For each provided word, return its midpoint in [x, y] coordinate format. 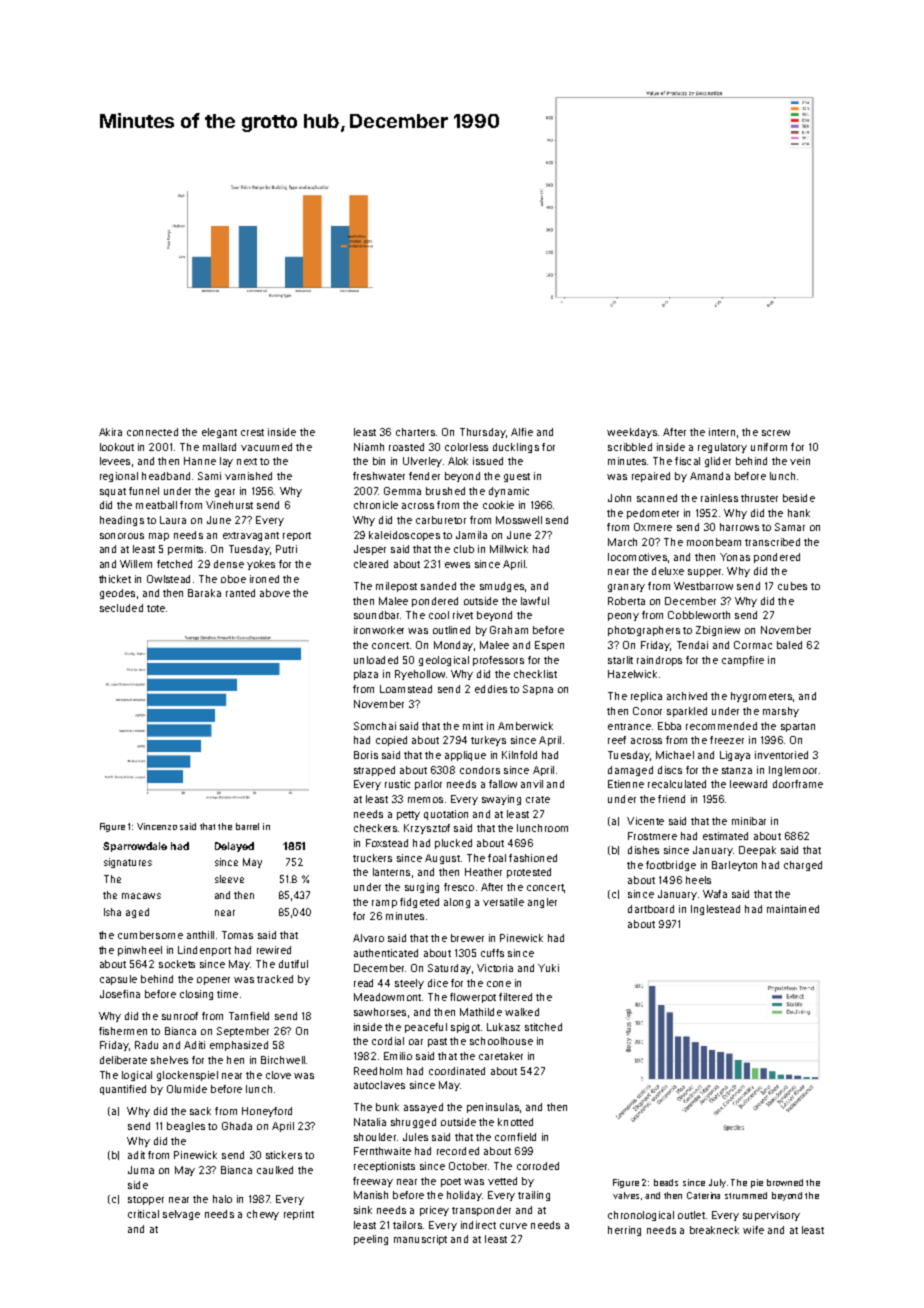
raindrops [659, 661]
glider [718, 462]
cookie [498, 505]
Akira [110, 432]
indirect [478, 1225]
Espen [549, 646]
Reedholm [378, 1071]
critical [143, 1214]
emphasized [239, 1046]
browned [785, 1182]
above [275, 593]
